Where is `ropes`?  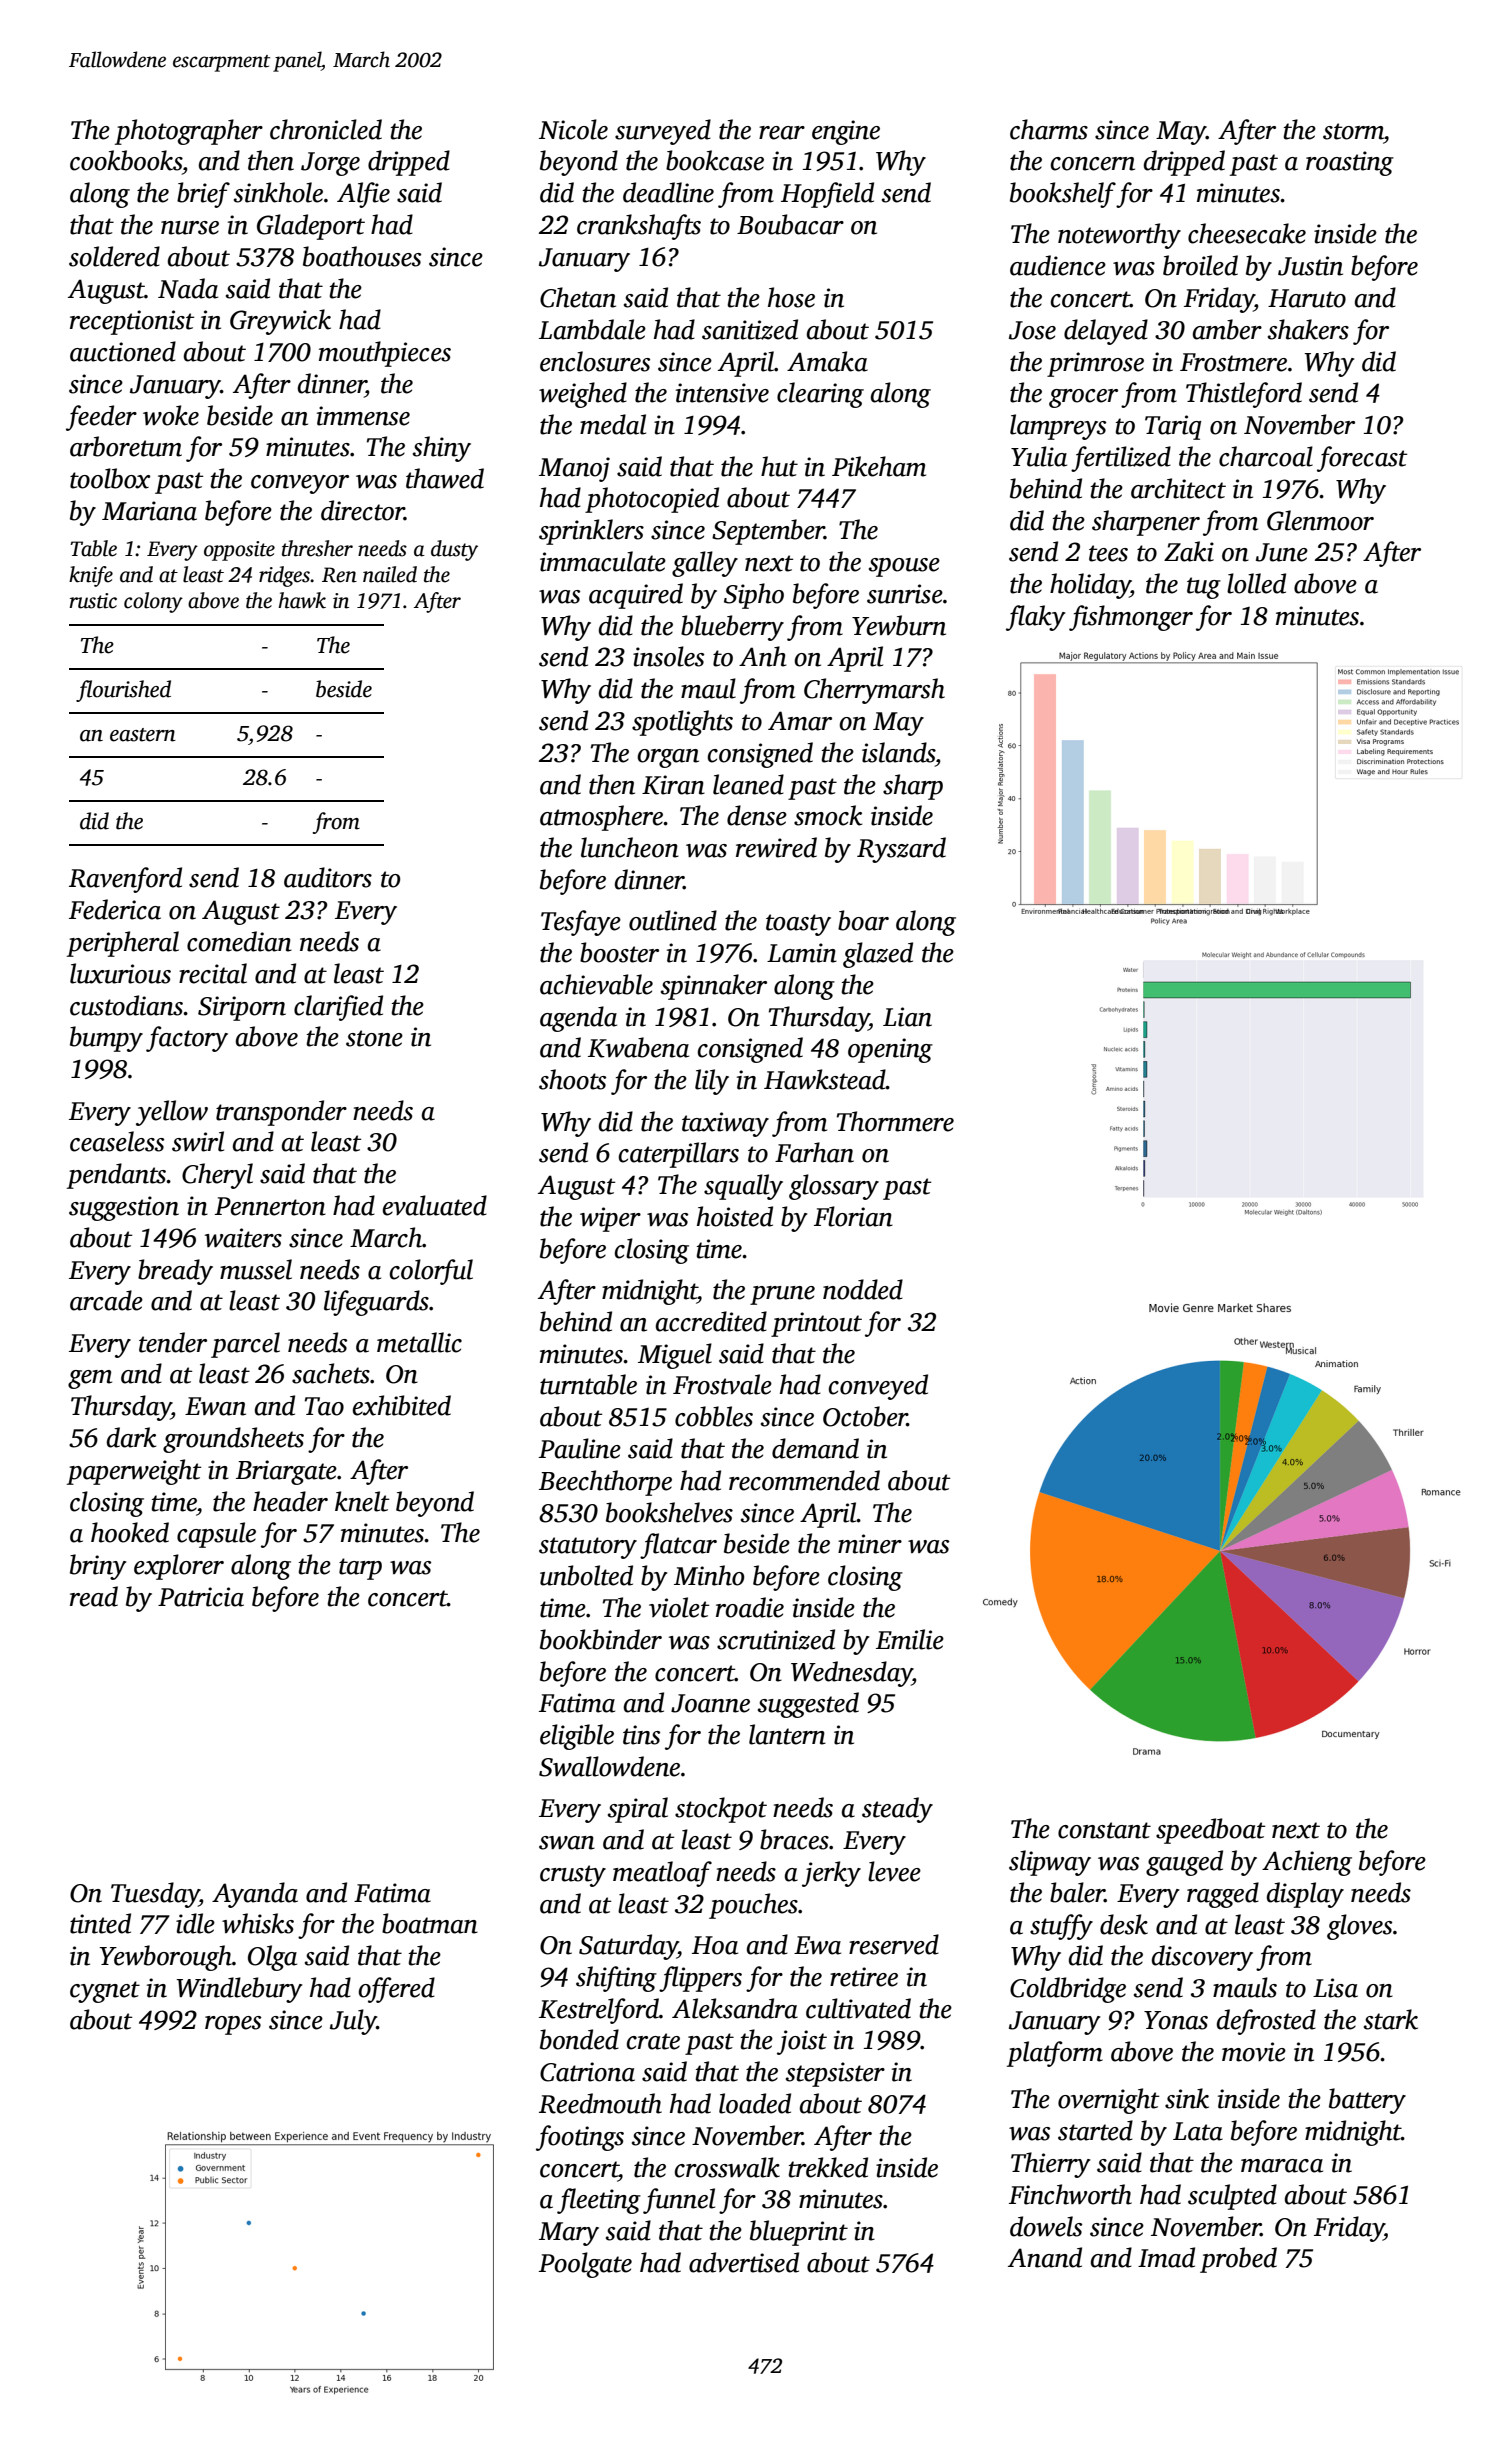 ropes is located at coordinates (233, 2025).
